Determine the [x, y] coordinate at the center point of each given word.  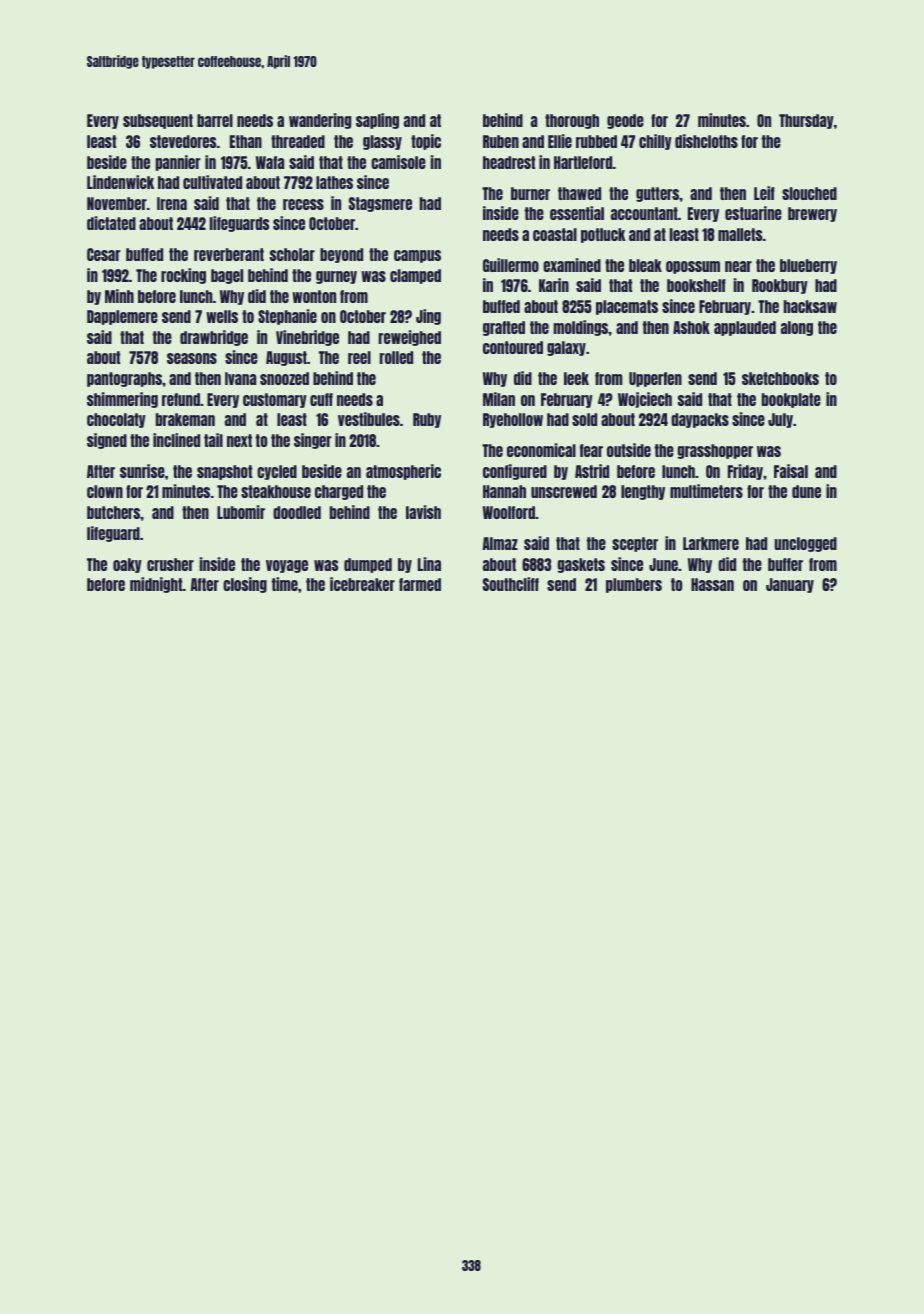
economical [541, 450]
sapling [377, 121]
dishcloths [706, 141]
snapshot [224, 472]
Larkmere [711, 543]
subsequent [158, 121]
